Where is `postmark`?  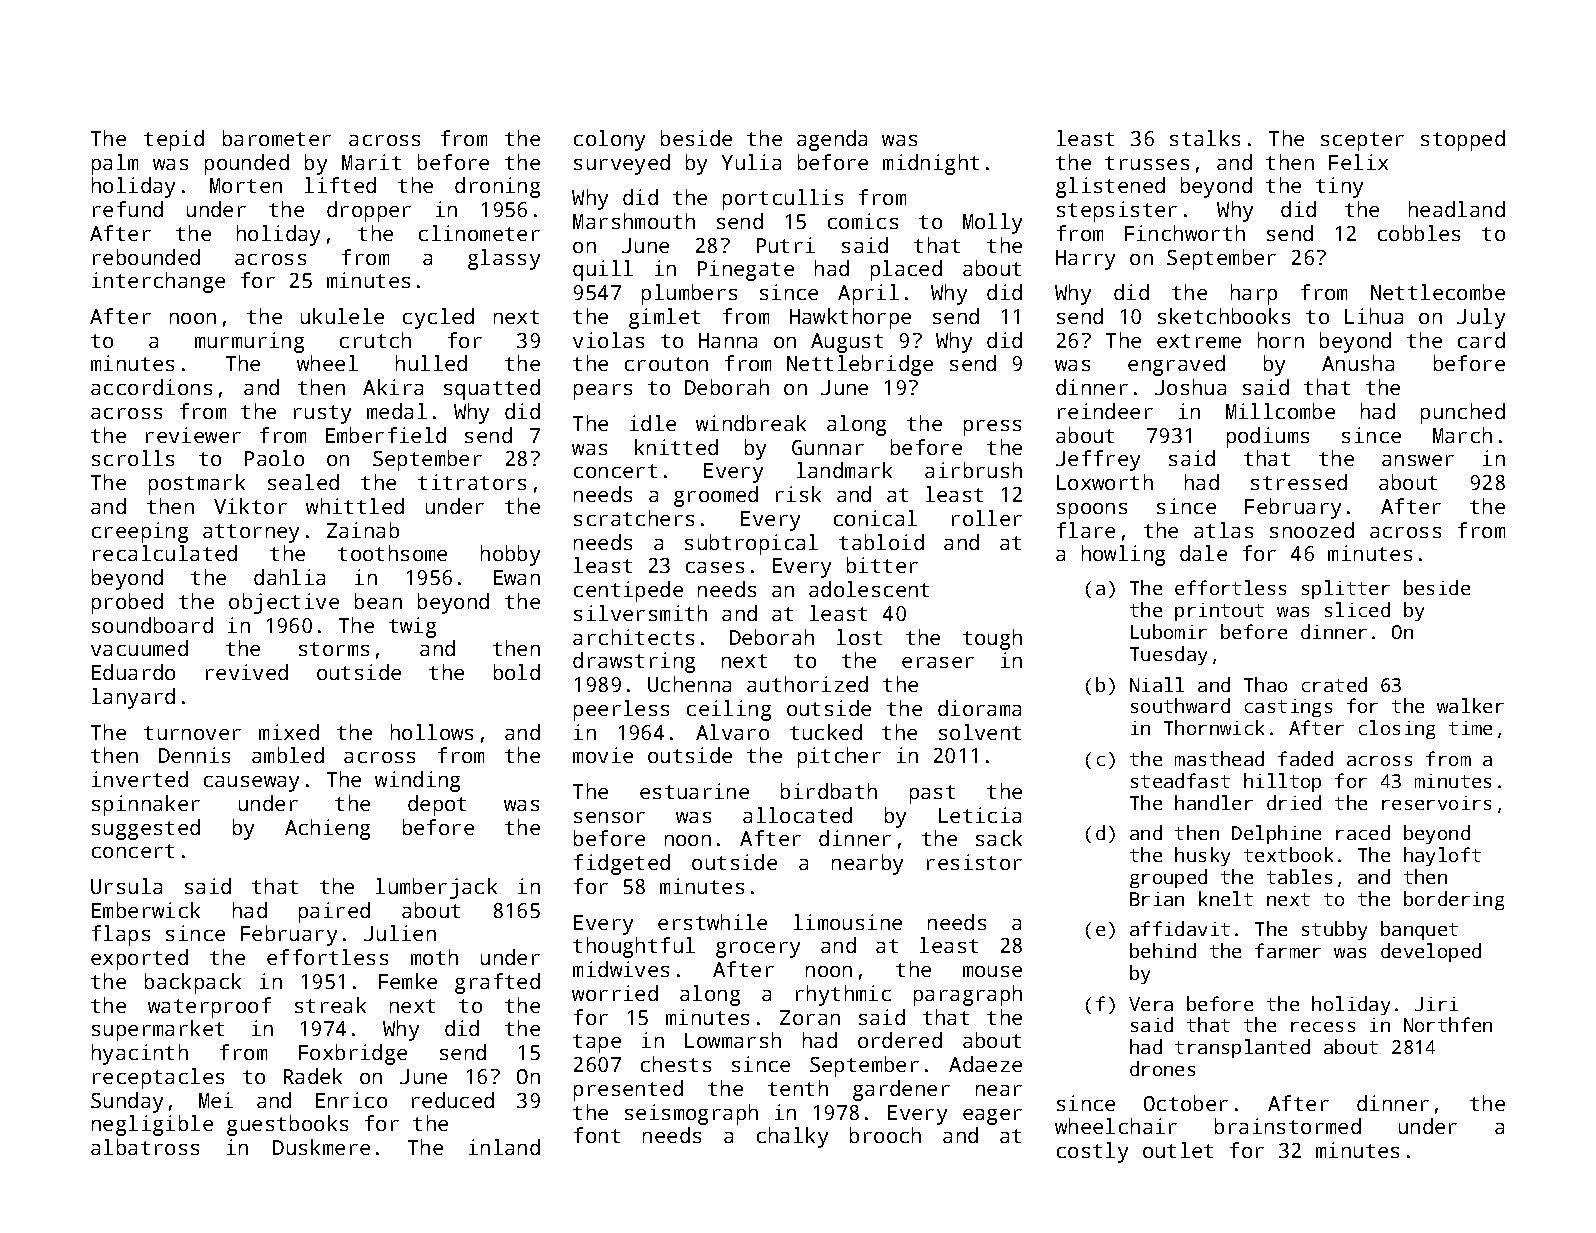
postmark is located at coordinates (197, 484).
